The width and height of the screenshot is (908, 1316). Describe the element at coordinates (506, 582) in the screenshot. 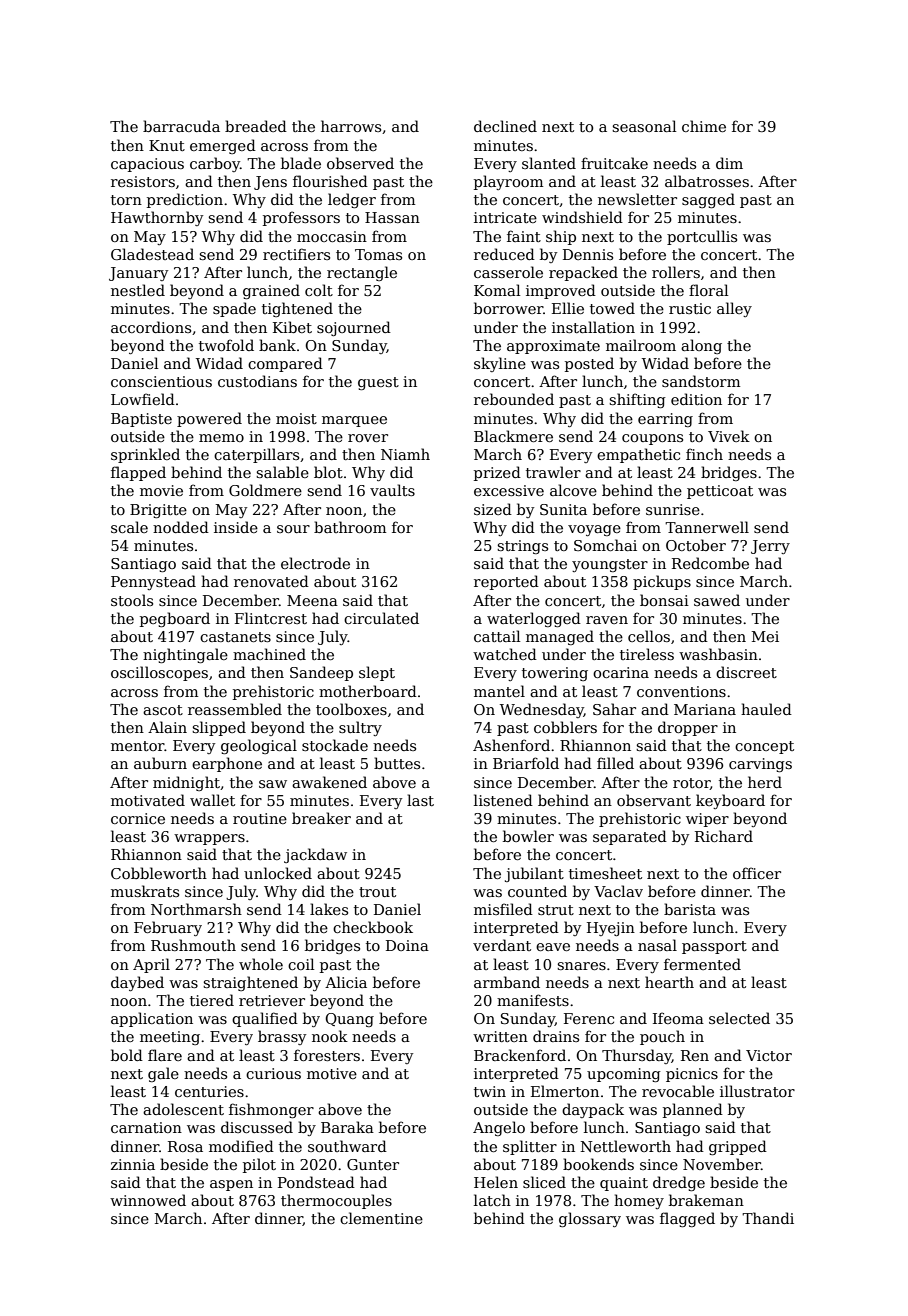

I see `reported` at that location.
